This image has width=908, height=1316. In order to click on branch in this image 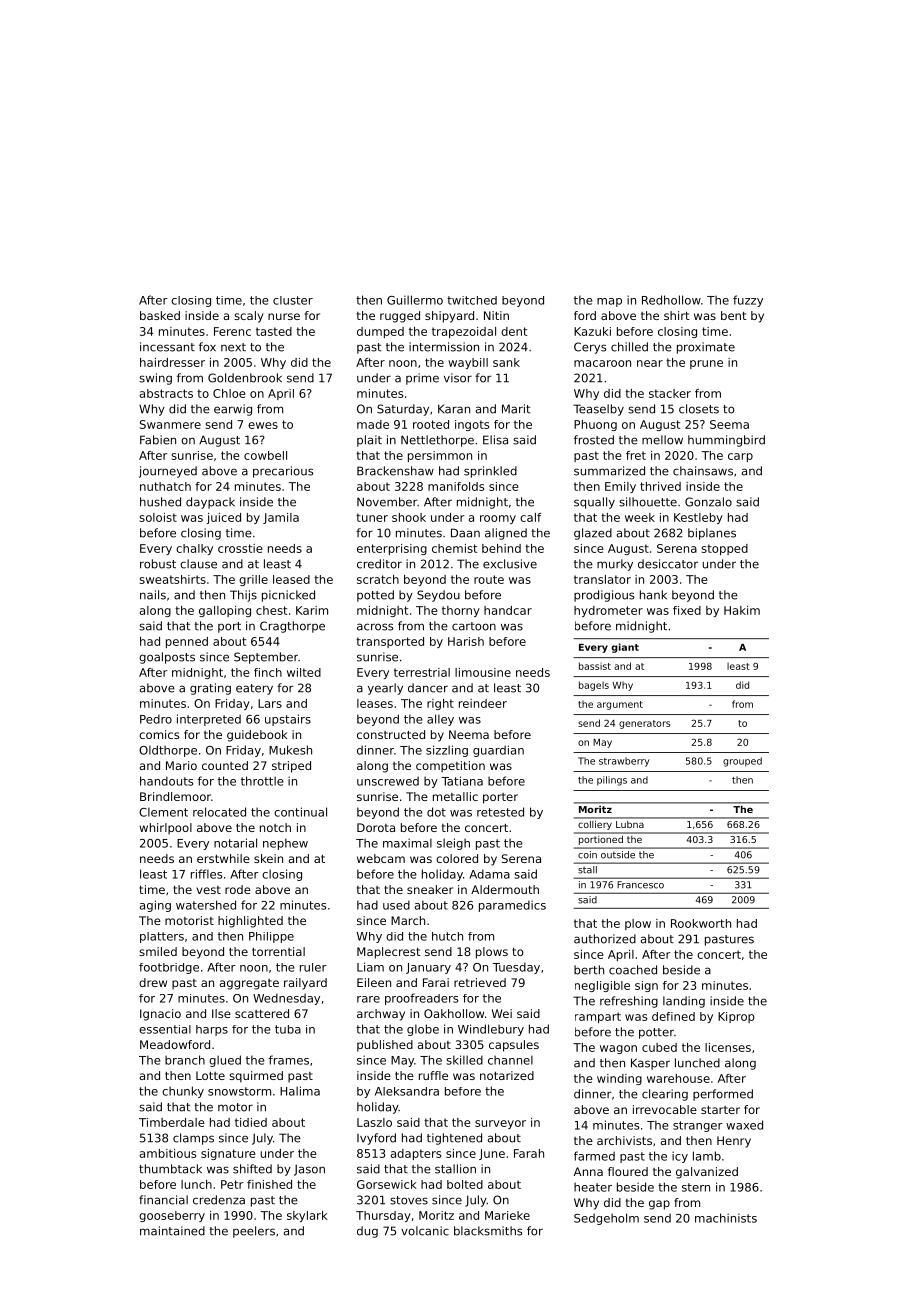, I will do `click(185, 1060)`.
